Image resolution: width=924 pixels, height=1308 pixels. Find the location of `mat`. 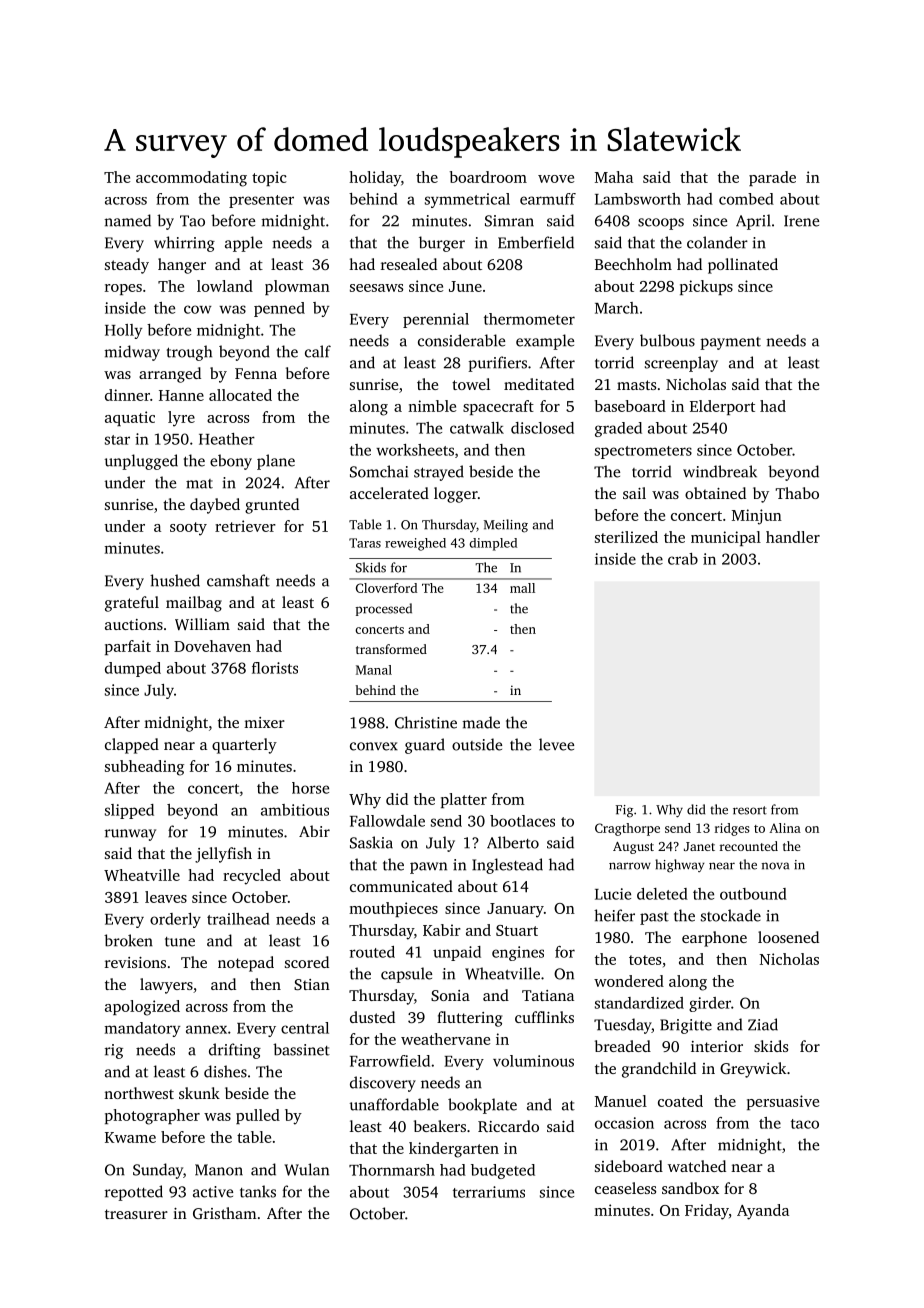

mat is located at coordinates (199, 484).
